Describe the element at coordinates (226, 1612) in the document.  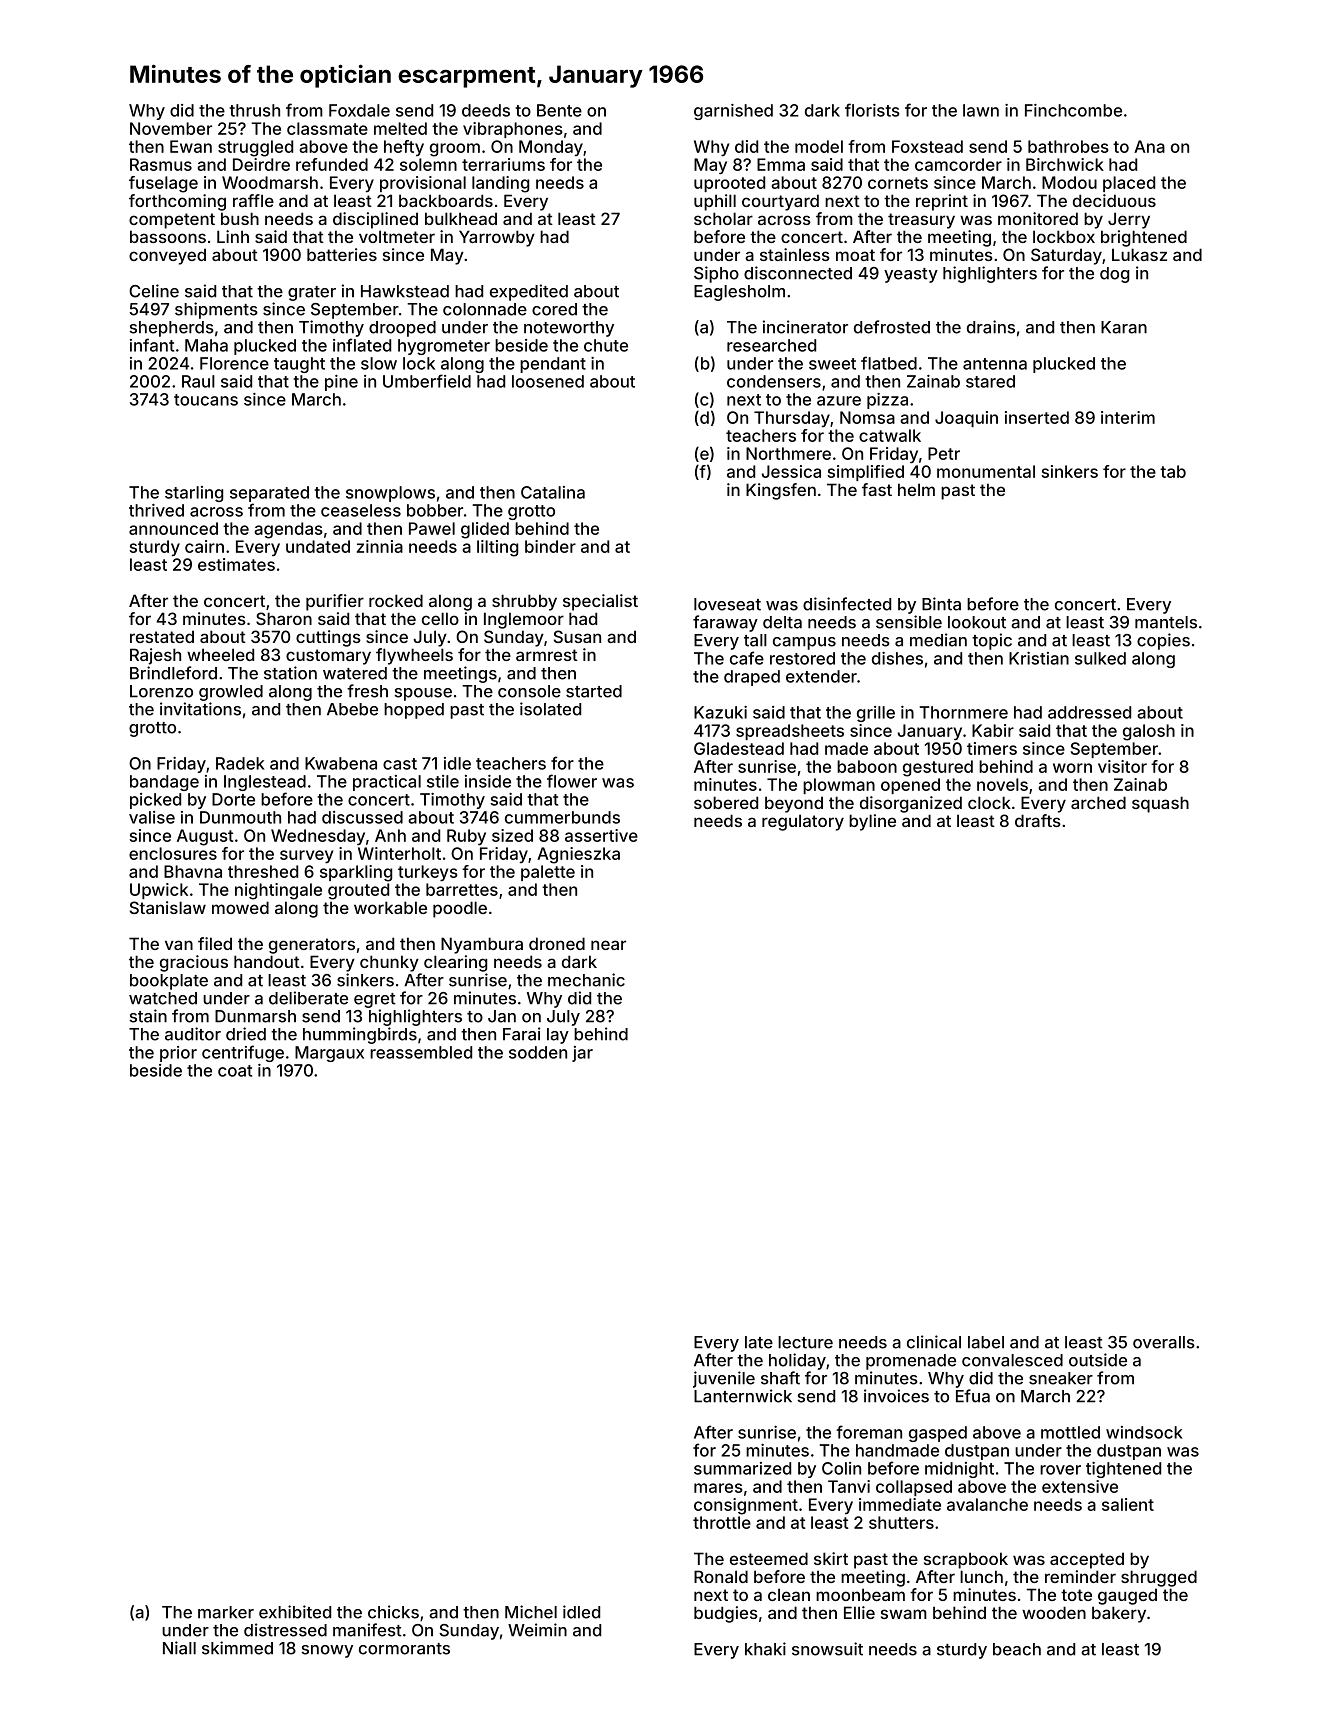
I see `marker` at that location.
